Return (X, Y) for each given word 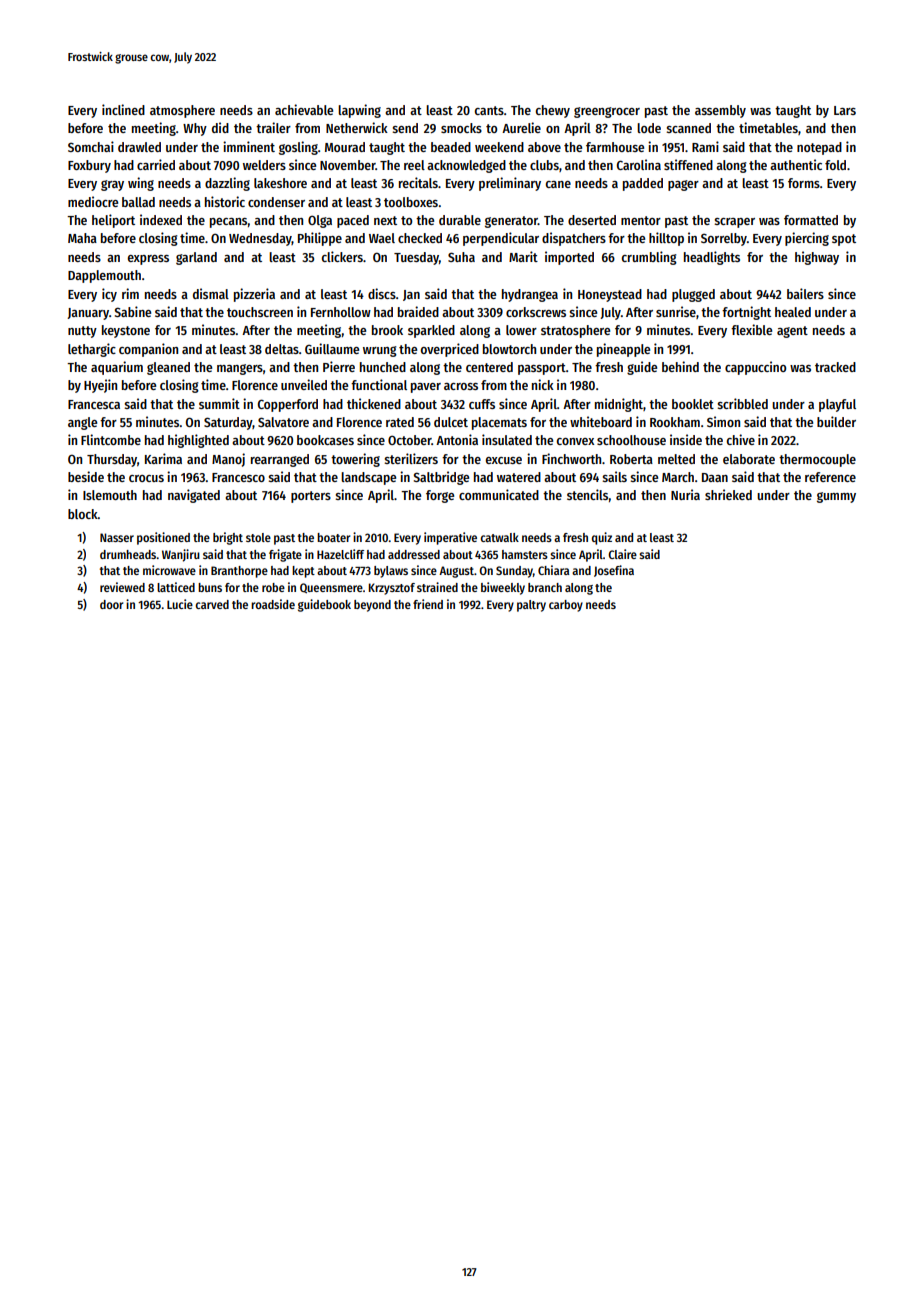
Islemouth (110, 495)
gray (112, 185)
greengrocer (607, 112)
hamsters (525, 554)
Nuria (685, 494)
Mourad (345, 147)
